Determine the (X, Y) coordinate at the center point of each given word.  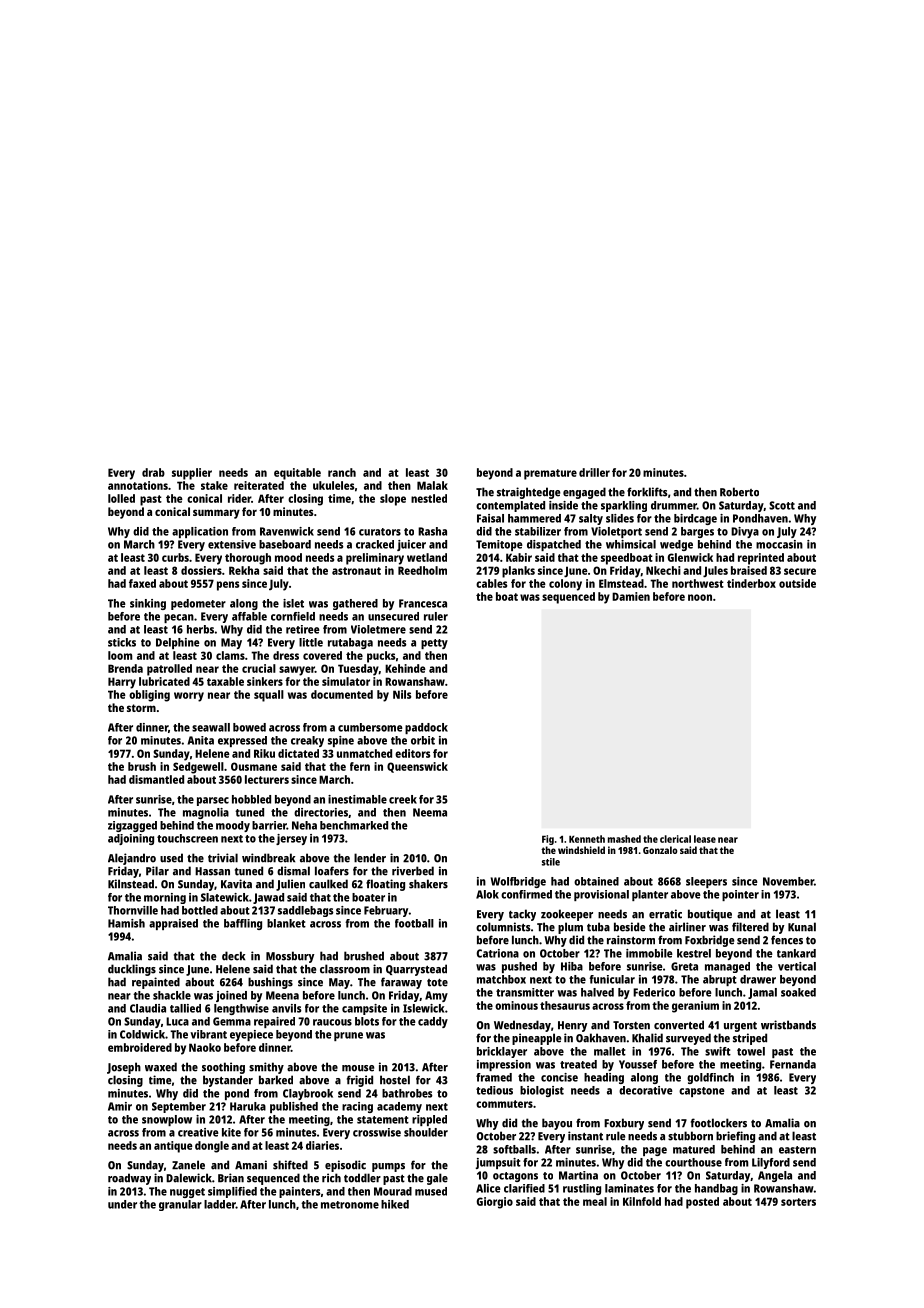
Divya (745, 532)
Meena (282, 995)
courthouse (693, 1162)
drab (153, 472)
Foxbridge (709, 941)
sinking (148, 604)
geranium (695, 1007)
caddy (433, 1022)
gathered (355, 604)
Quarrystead (416, 970)
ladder (220, 1204)
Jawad (268, 898)
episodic (345, 1166)
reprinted (761, 559)
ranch (342, 472)
